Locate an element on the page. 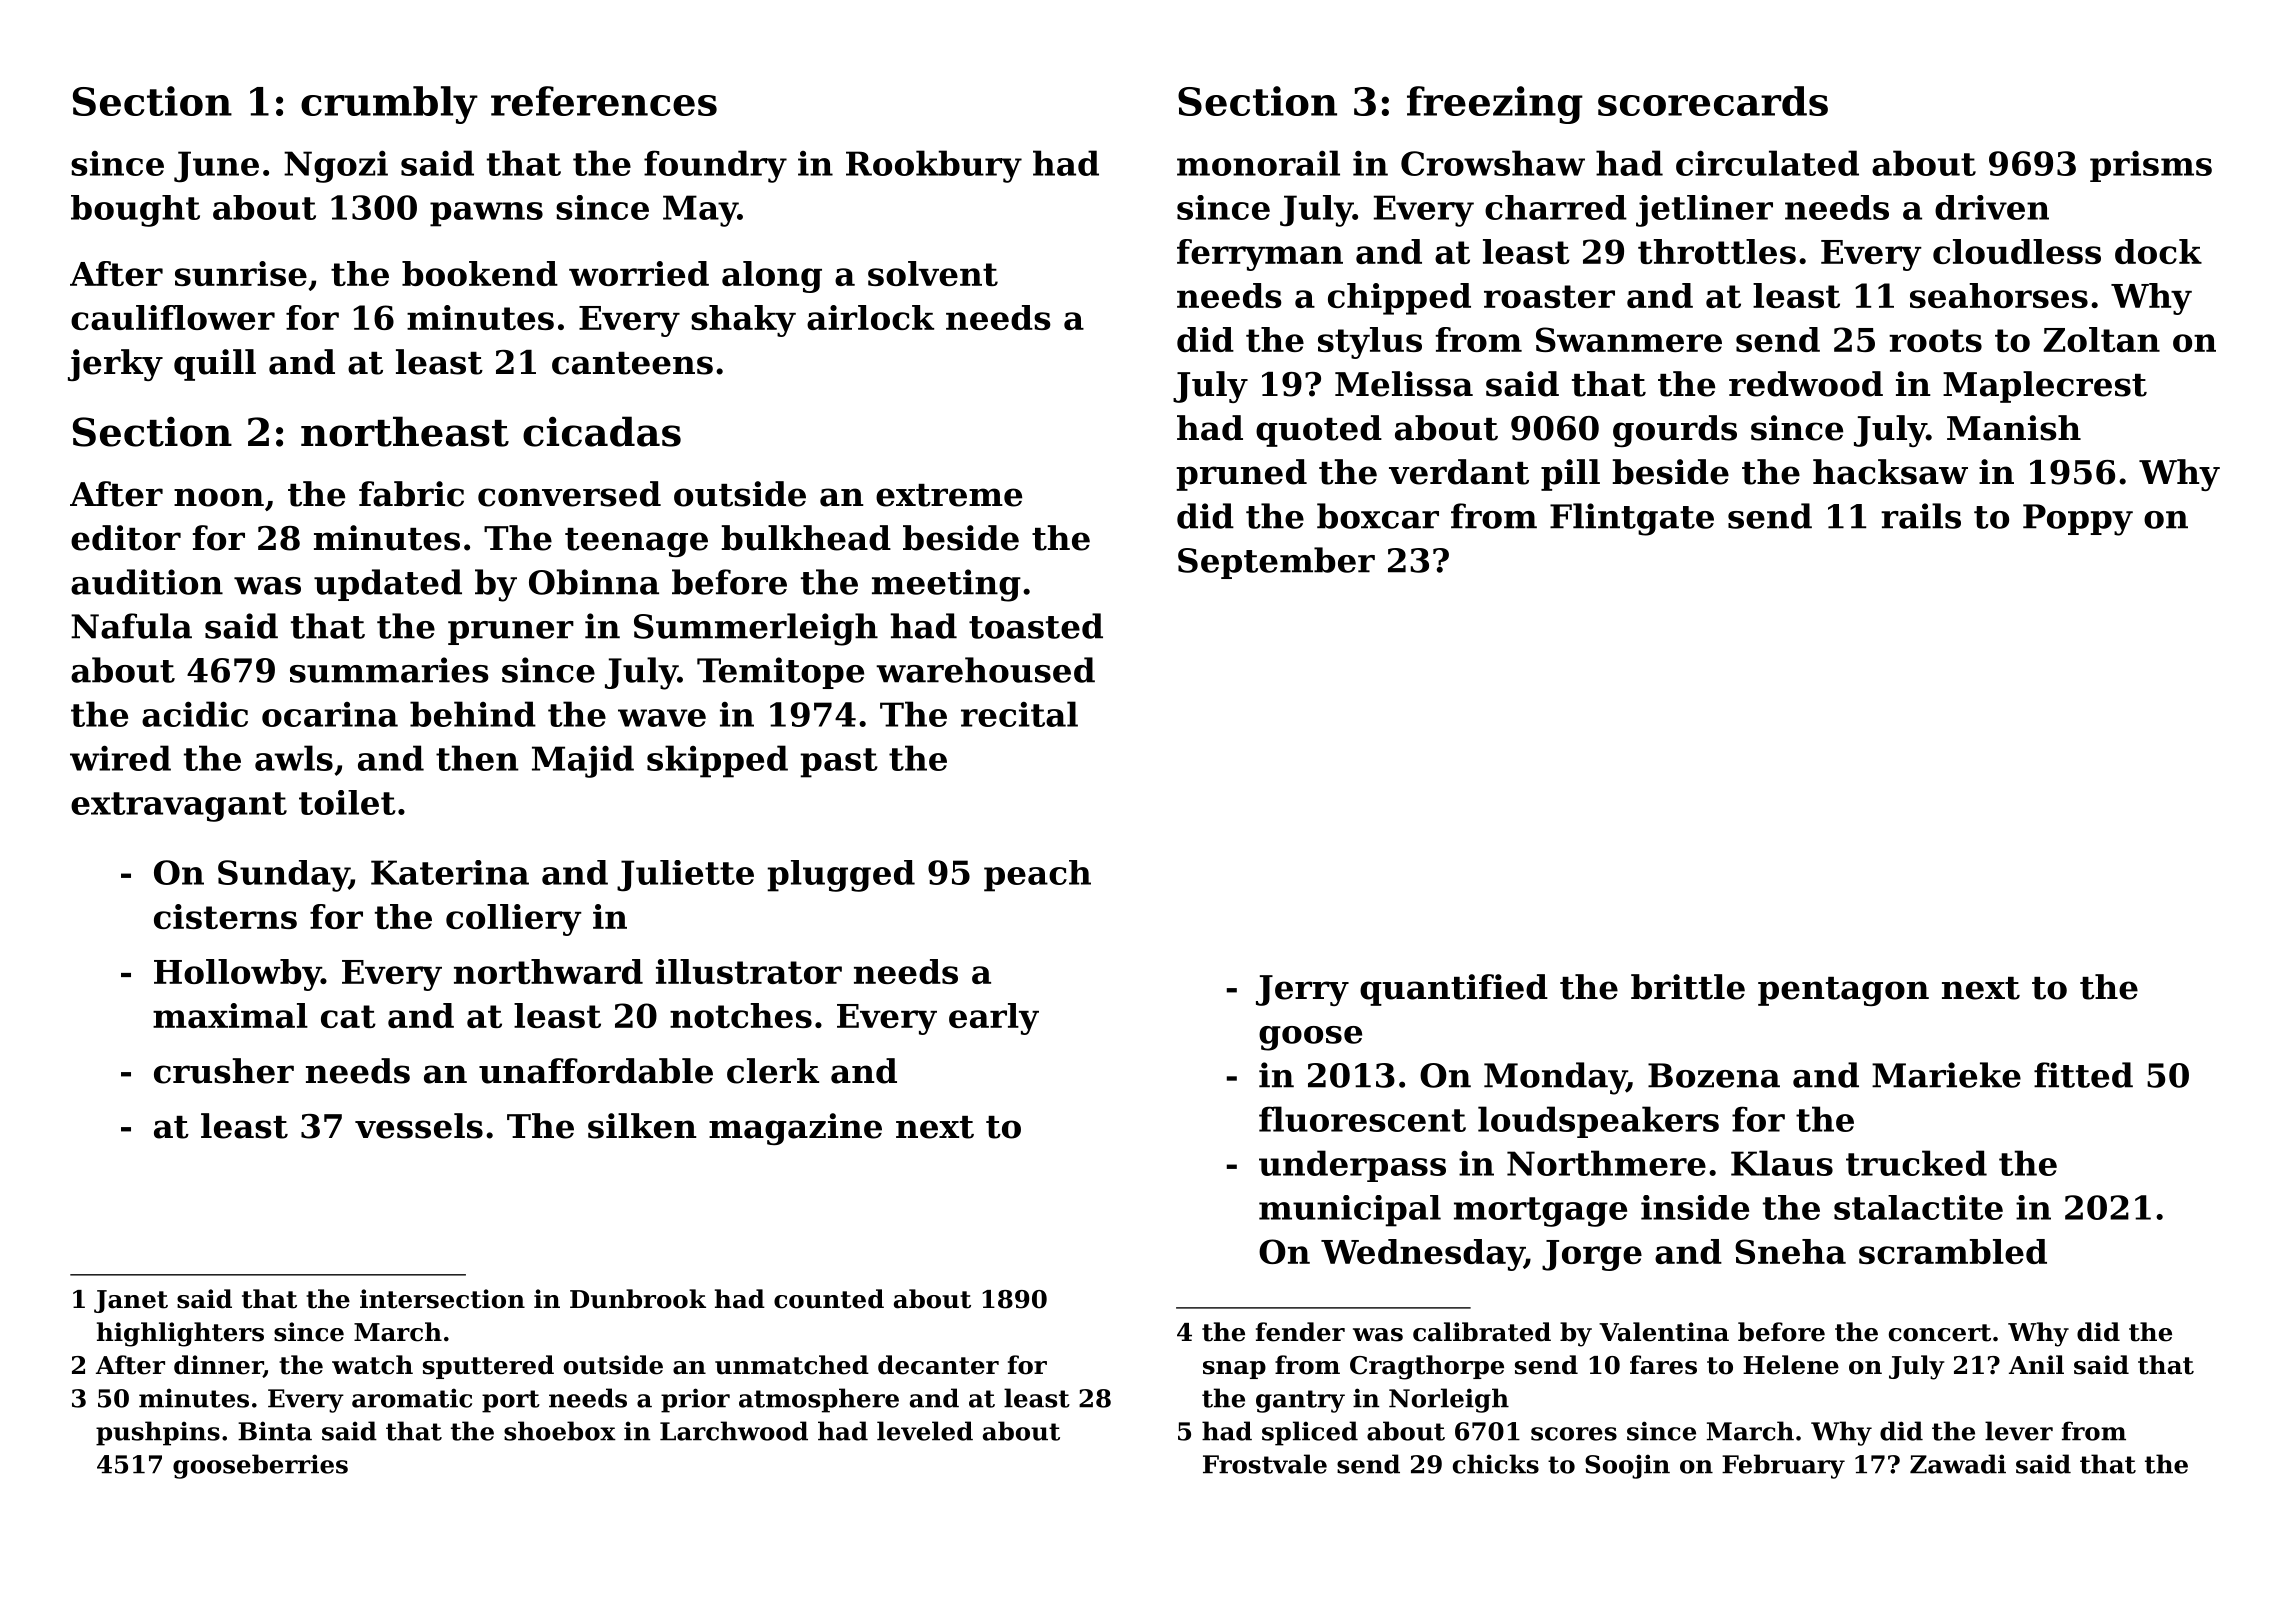 The image size is (2292, 1620). September is located at coordinates (1276, 563).
